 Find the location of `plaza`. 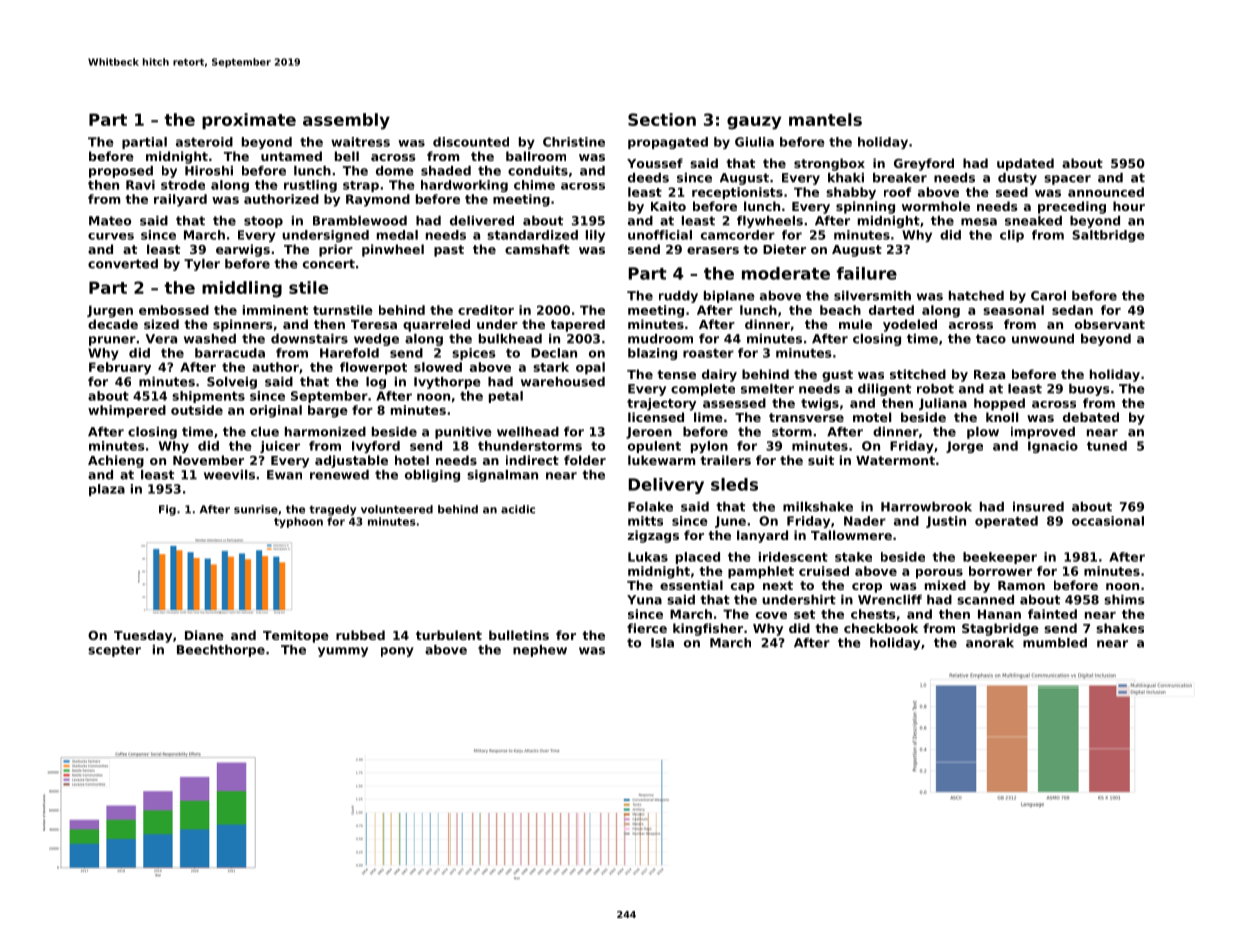

plaza is located at coordinates (107, 490).
